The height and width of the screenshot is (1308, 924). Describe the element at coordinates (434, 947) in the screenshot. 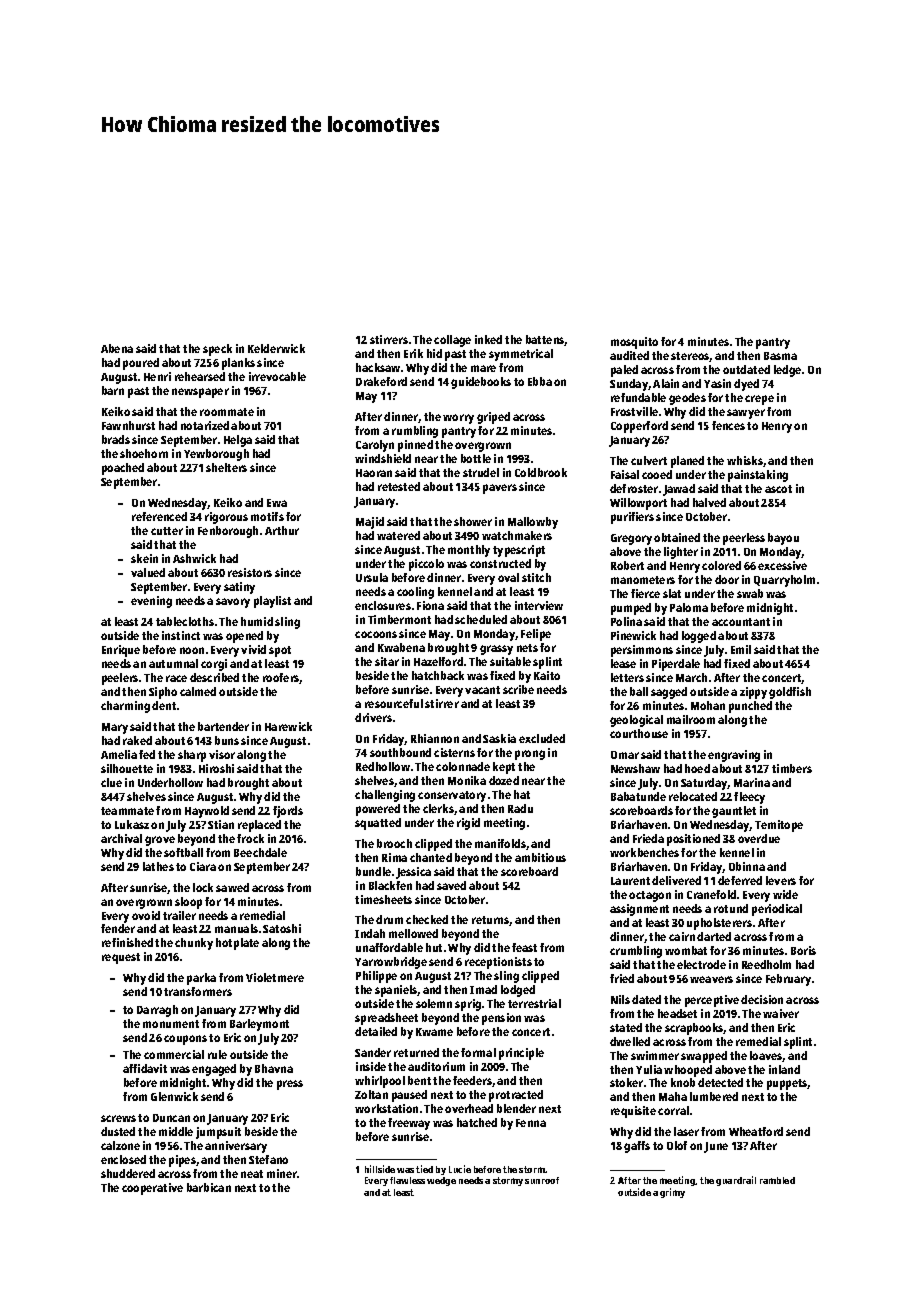

I see `hut` at that location.
